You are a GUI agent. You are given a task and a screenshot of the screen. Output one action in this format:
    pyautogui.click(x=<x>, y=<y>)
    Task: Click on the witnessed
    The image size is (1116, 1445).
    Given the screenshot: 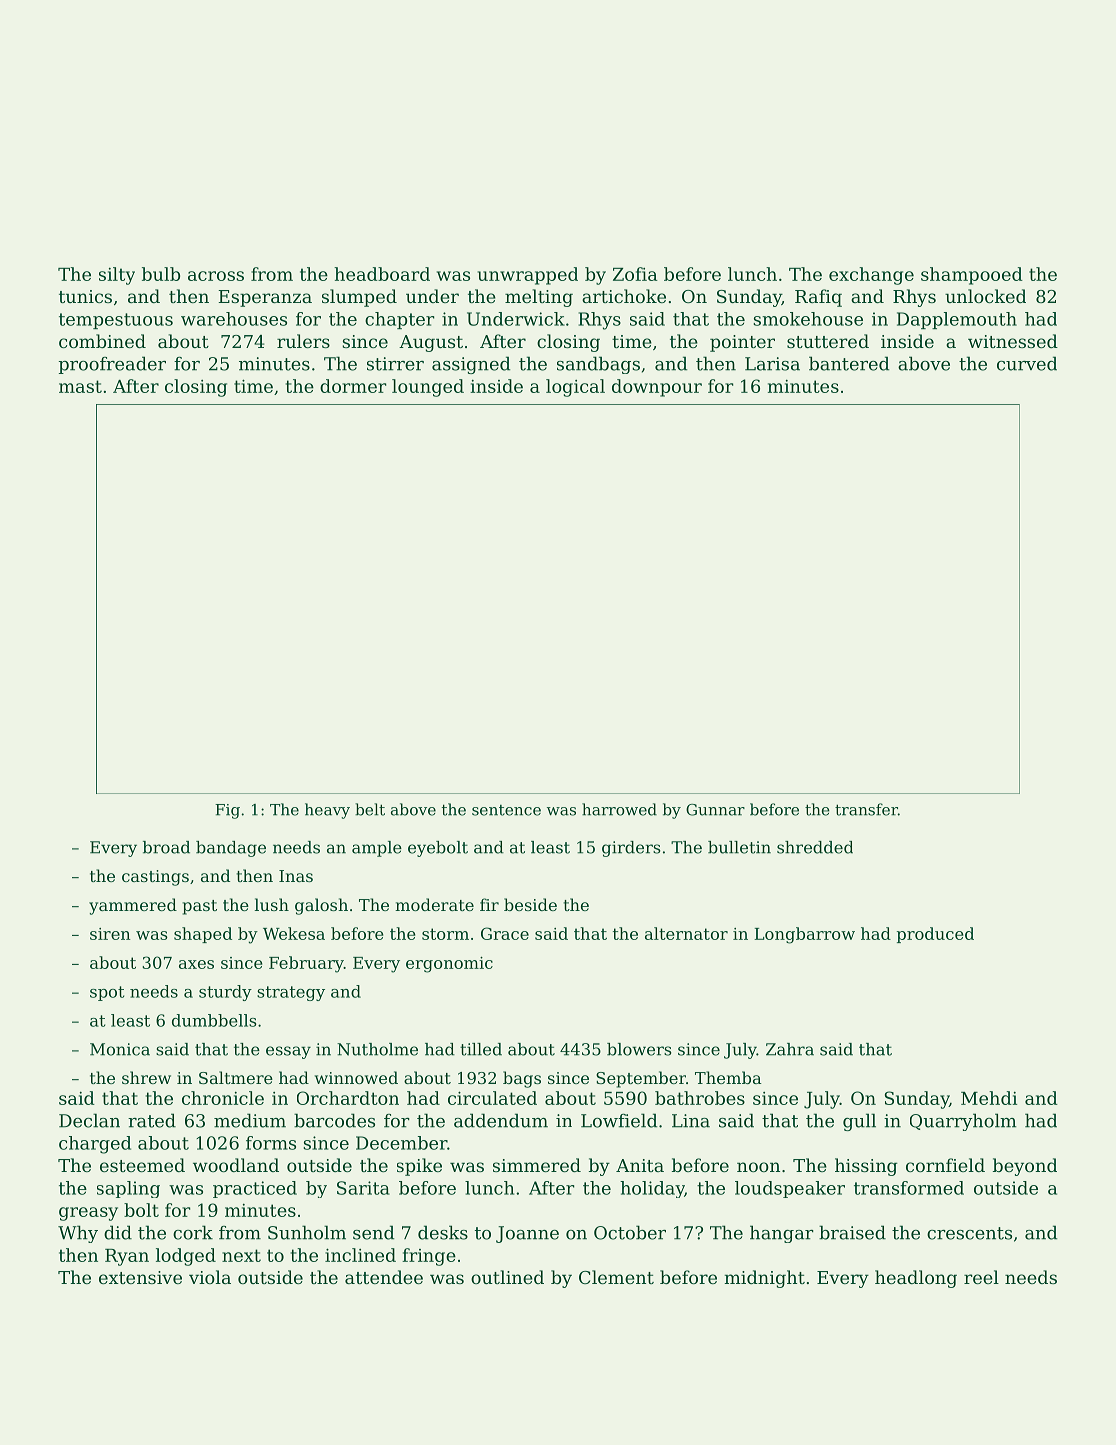 What is the action you would take?
    pyautogui.click(x=1013, y=341)
